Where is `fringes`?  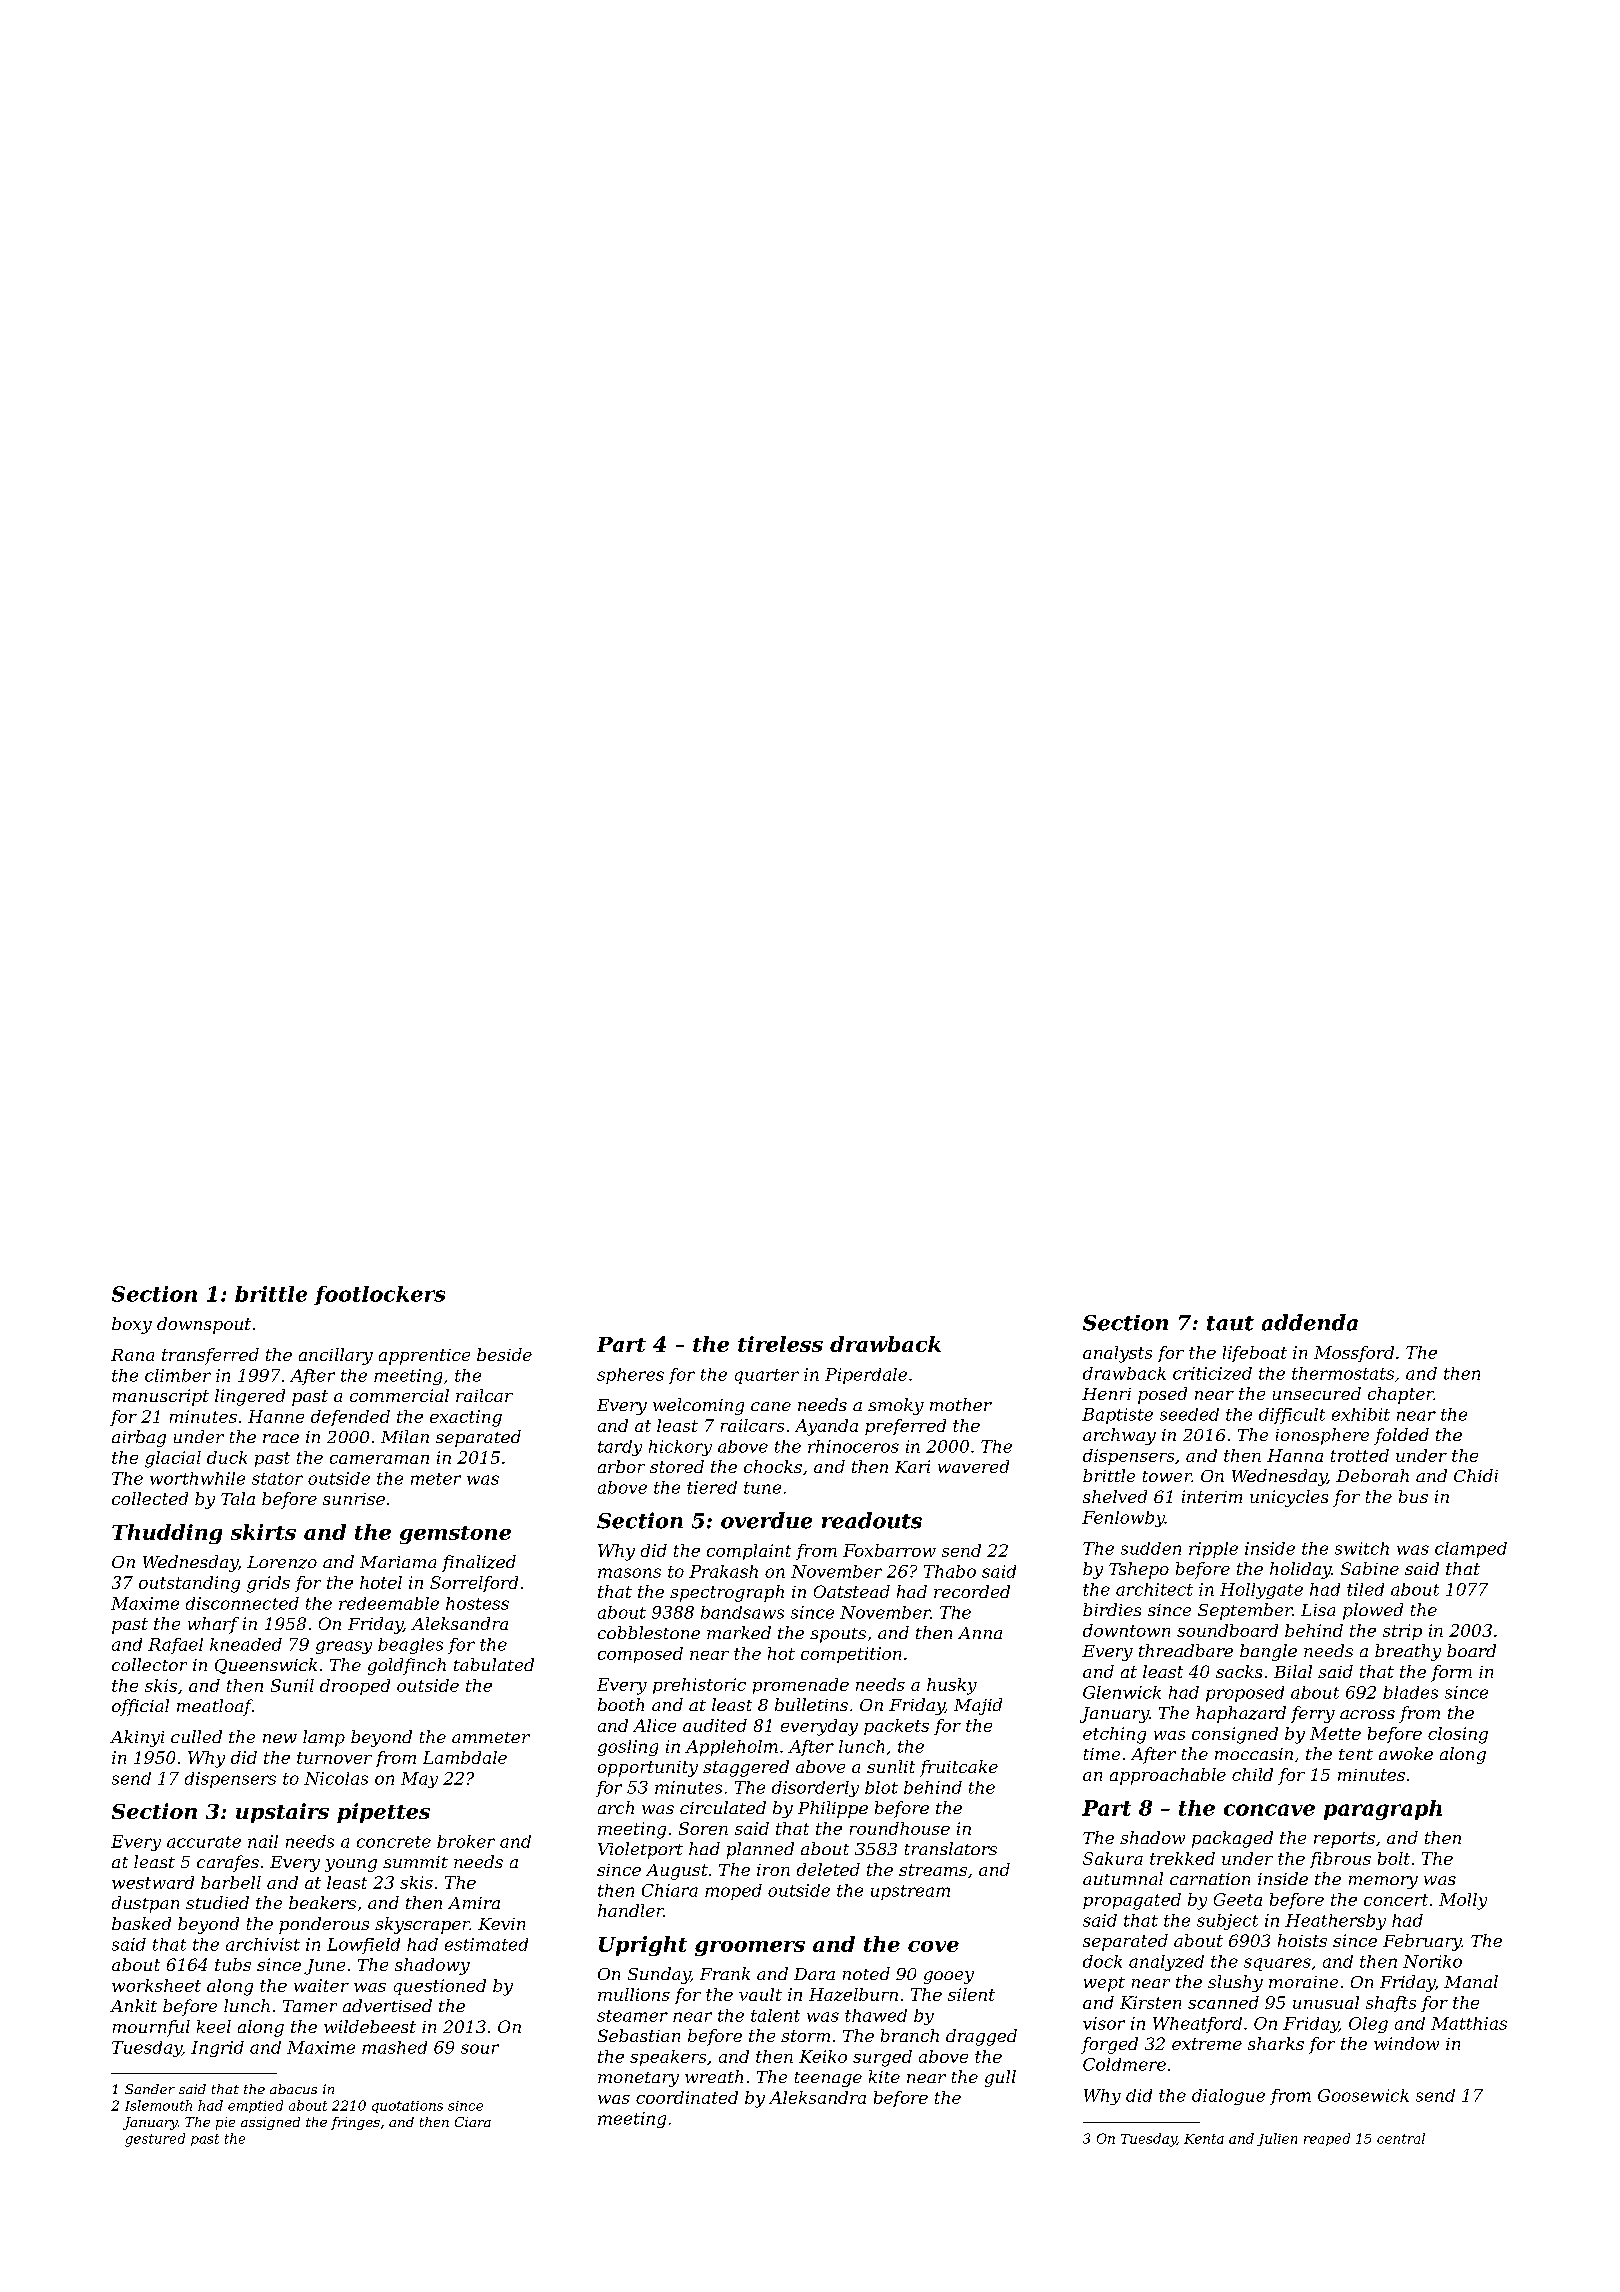
fringes is located at coordinates (355, 2123).
